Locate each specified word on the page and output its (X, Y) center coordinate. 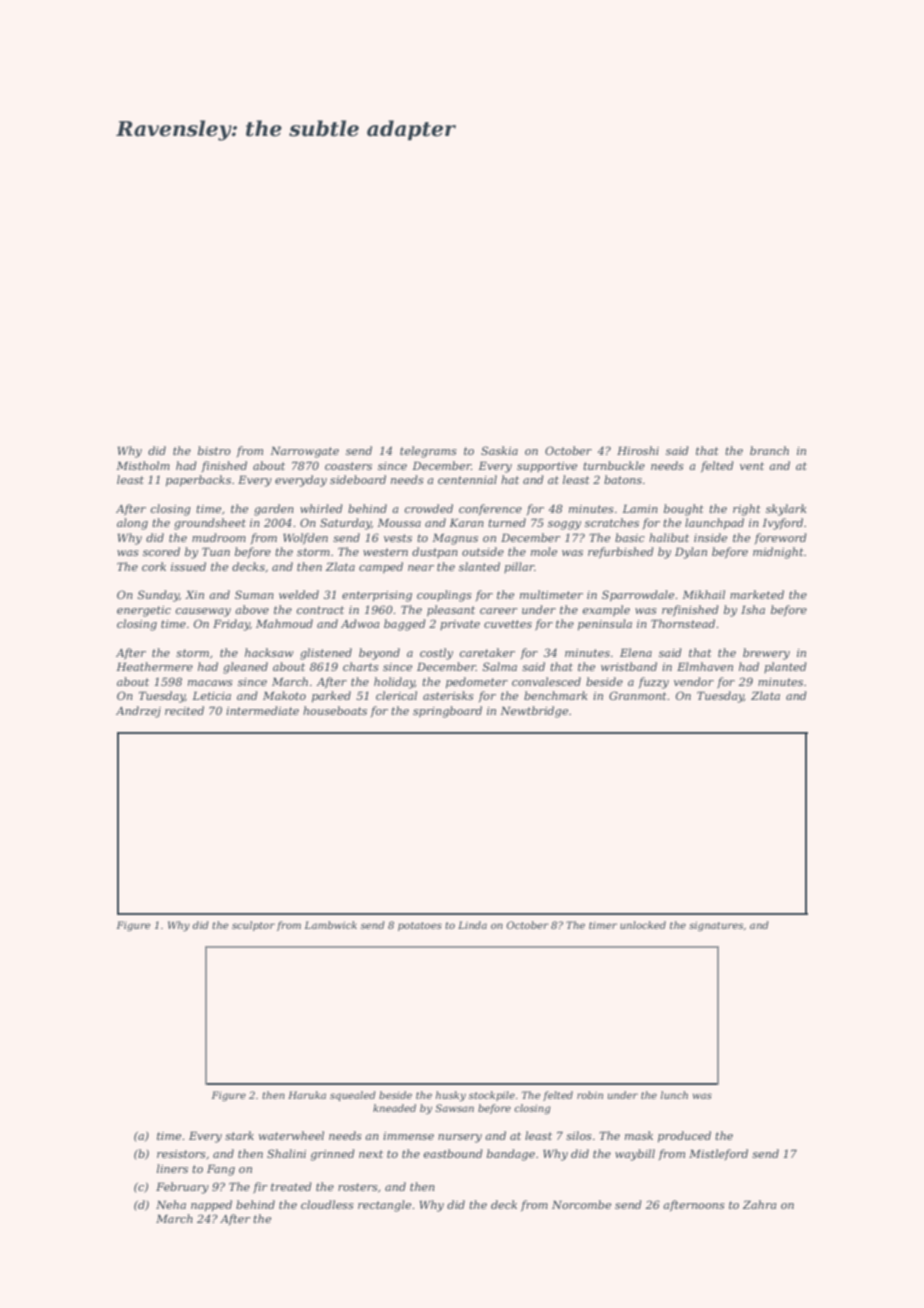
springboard (447, 712)
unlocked (643, 925)
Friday (231, 625)
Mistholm (143, 465)
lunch (674, 1095)
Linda (472, 925)
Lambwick (330, 925)
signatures (716, 926)
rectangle (384, 1206)
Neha (171, 1204)
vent (752, 466)
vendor (694, 681)
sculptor (253, 926)
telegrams (428, 452)
